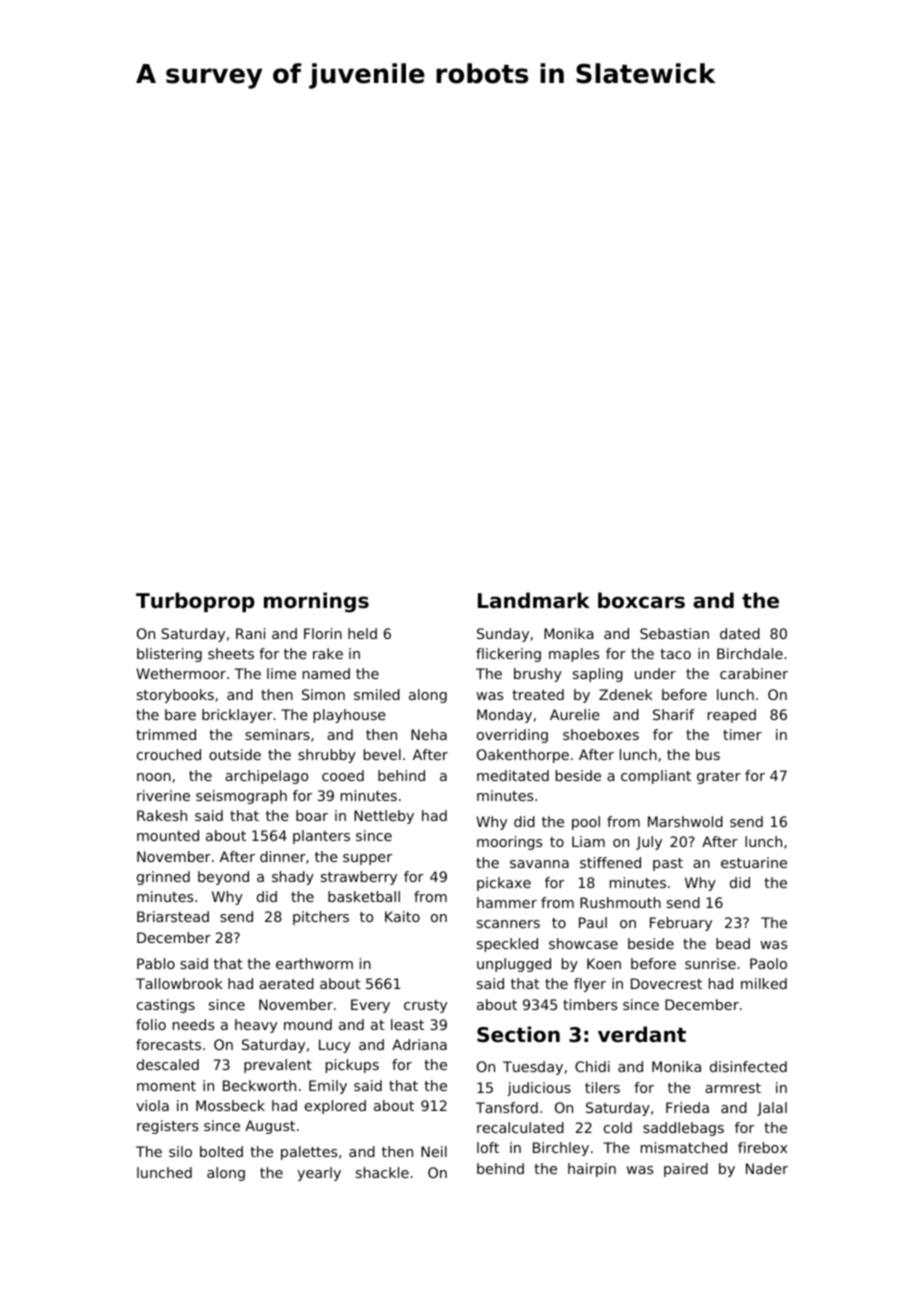 The image size is (924, 1314). I want to click on palettes, so click(309, 1153).
